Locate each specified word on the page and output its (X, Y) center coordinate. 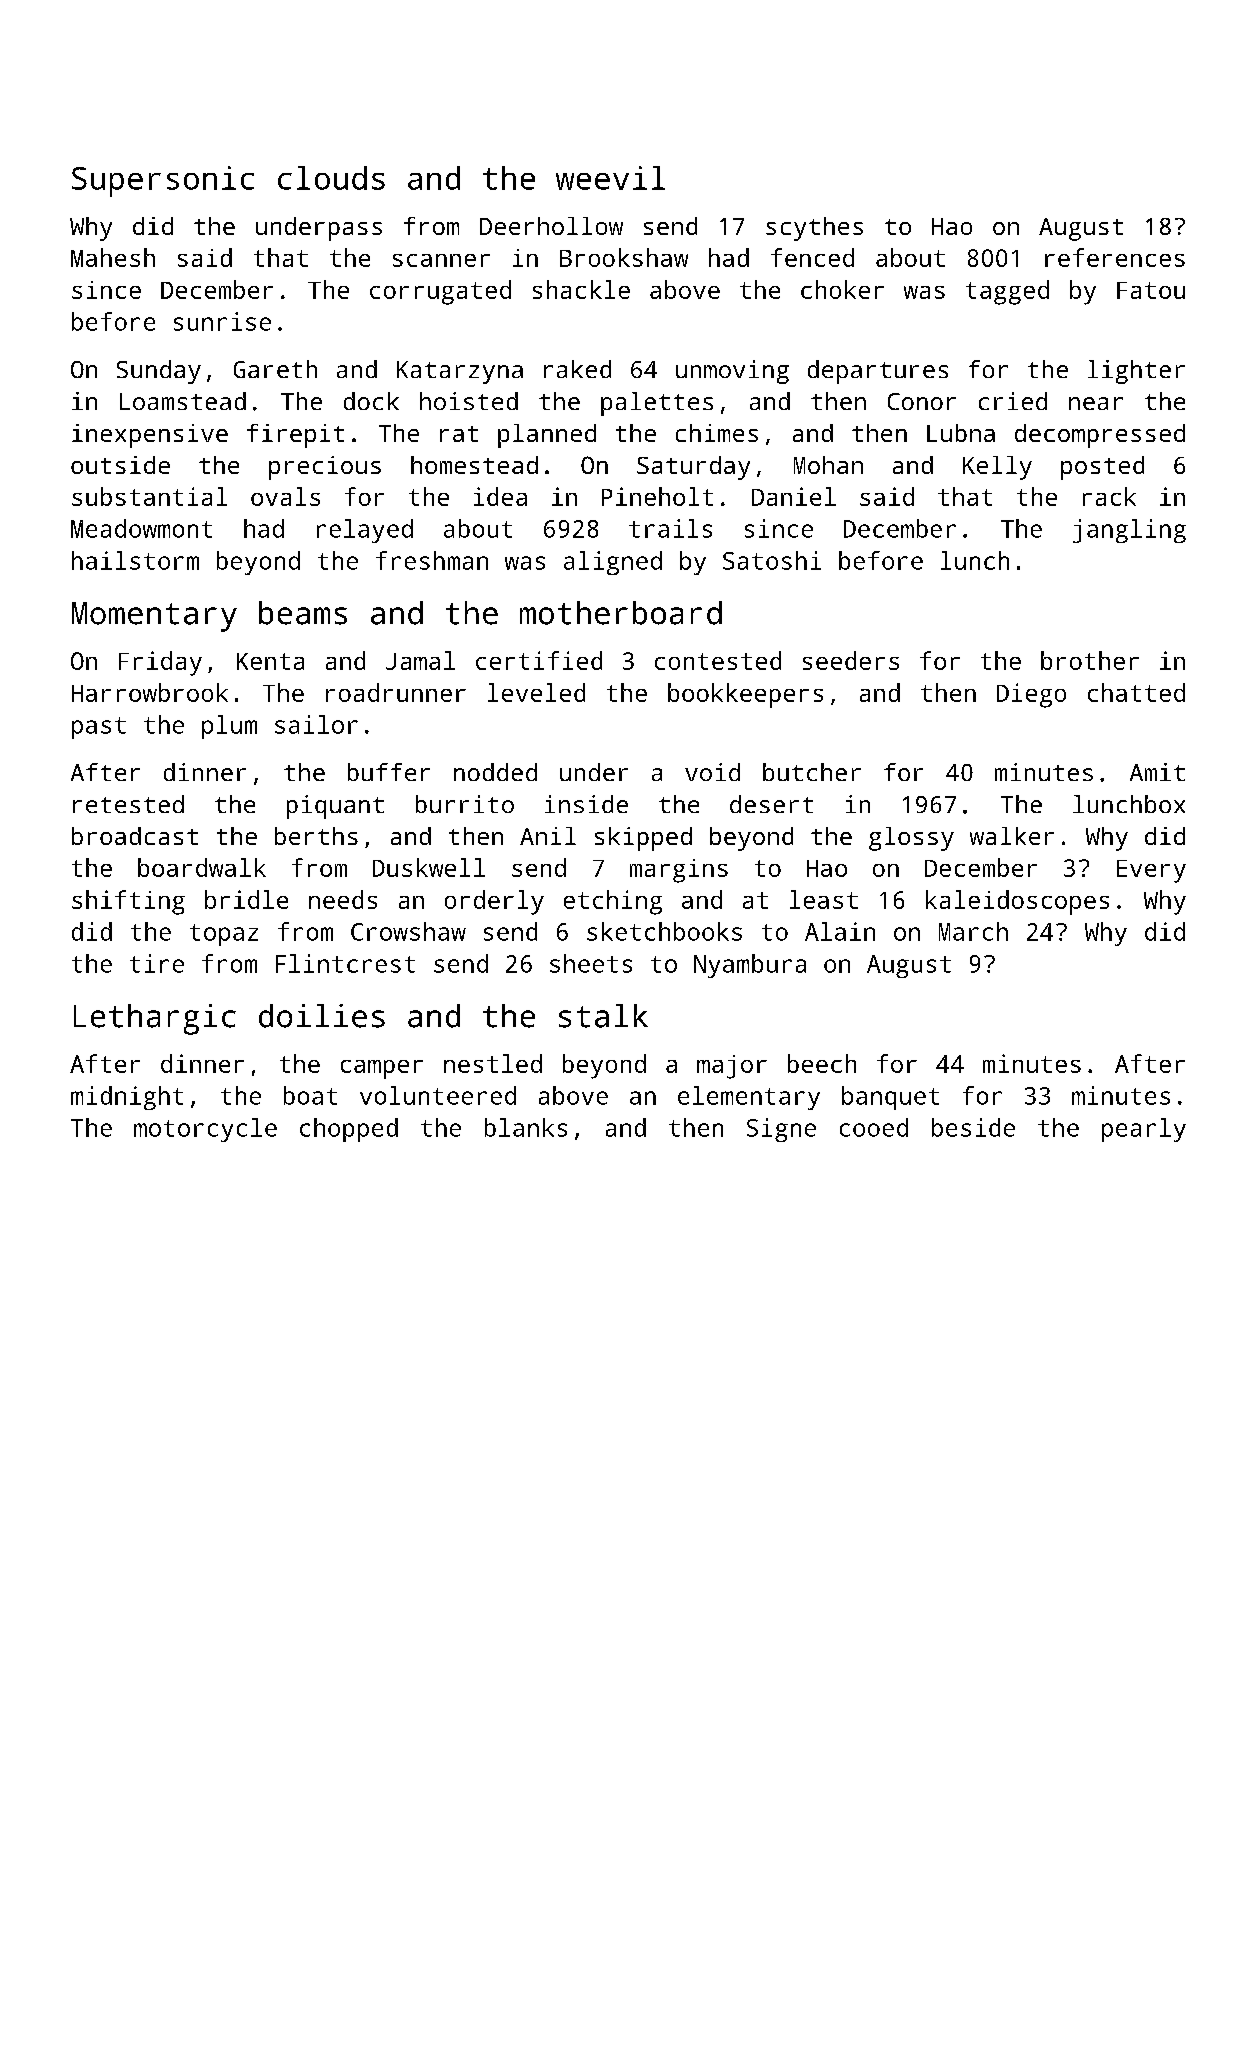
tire (157, 963)
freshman (432, 560)
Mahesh (113, 257)
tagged (1007, 292)
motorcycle (205, 1130)
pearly (1144, 1130)
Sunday (159, 372)
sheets (591, 963)
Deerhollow (551, 226)
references (1115, 257)
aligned (613, 563)
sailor (316, 724)
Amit (1157, 772)
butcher (812, 772)
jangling (1129, 531)
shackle (581, 289)
